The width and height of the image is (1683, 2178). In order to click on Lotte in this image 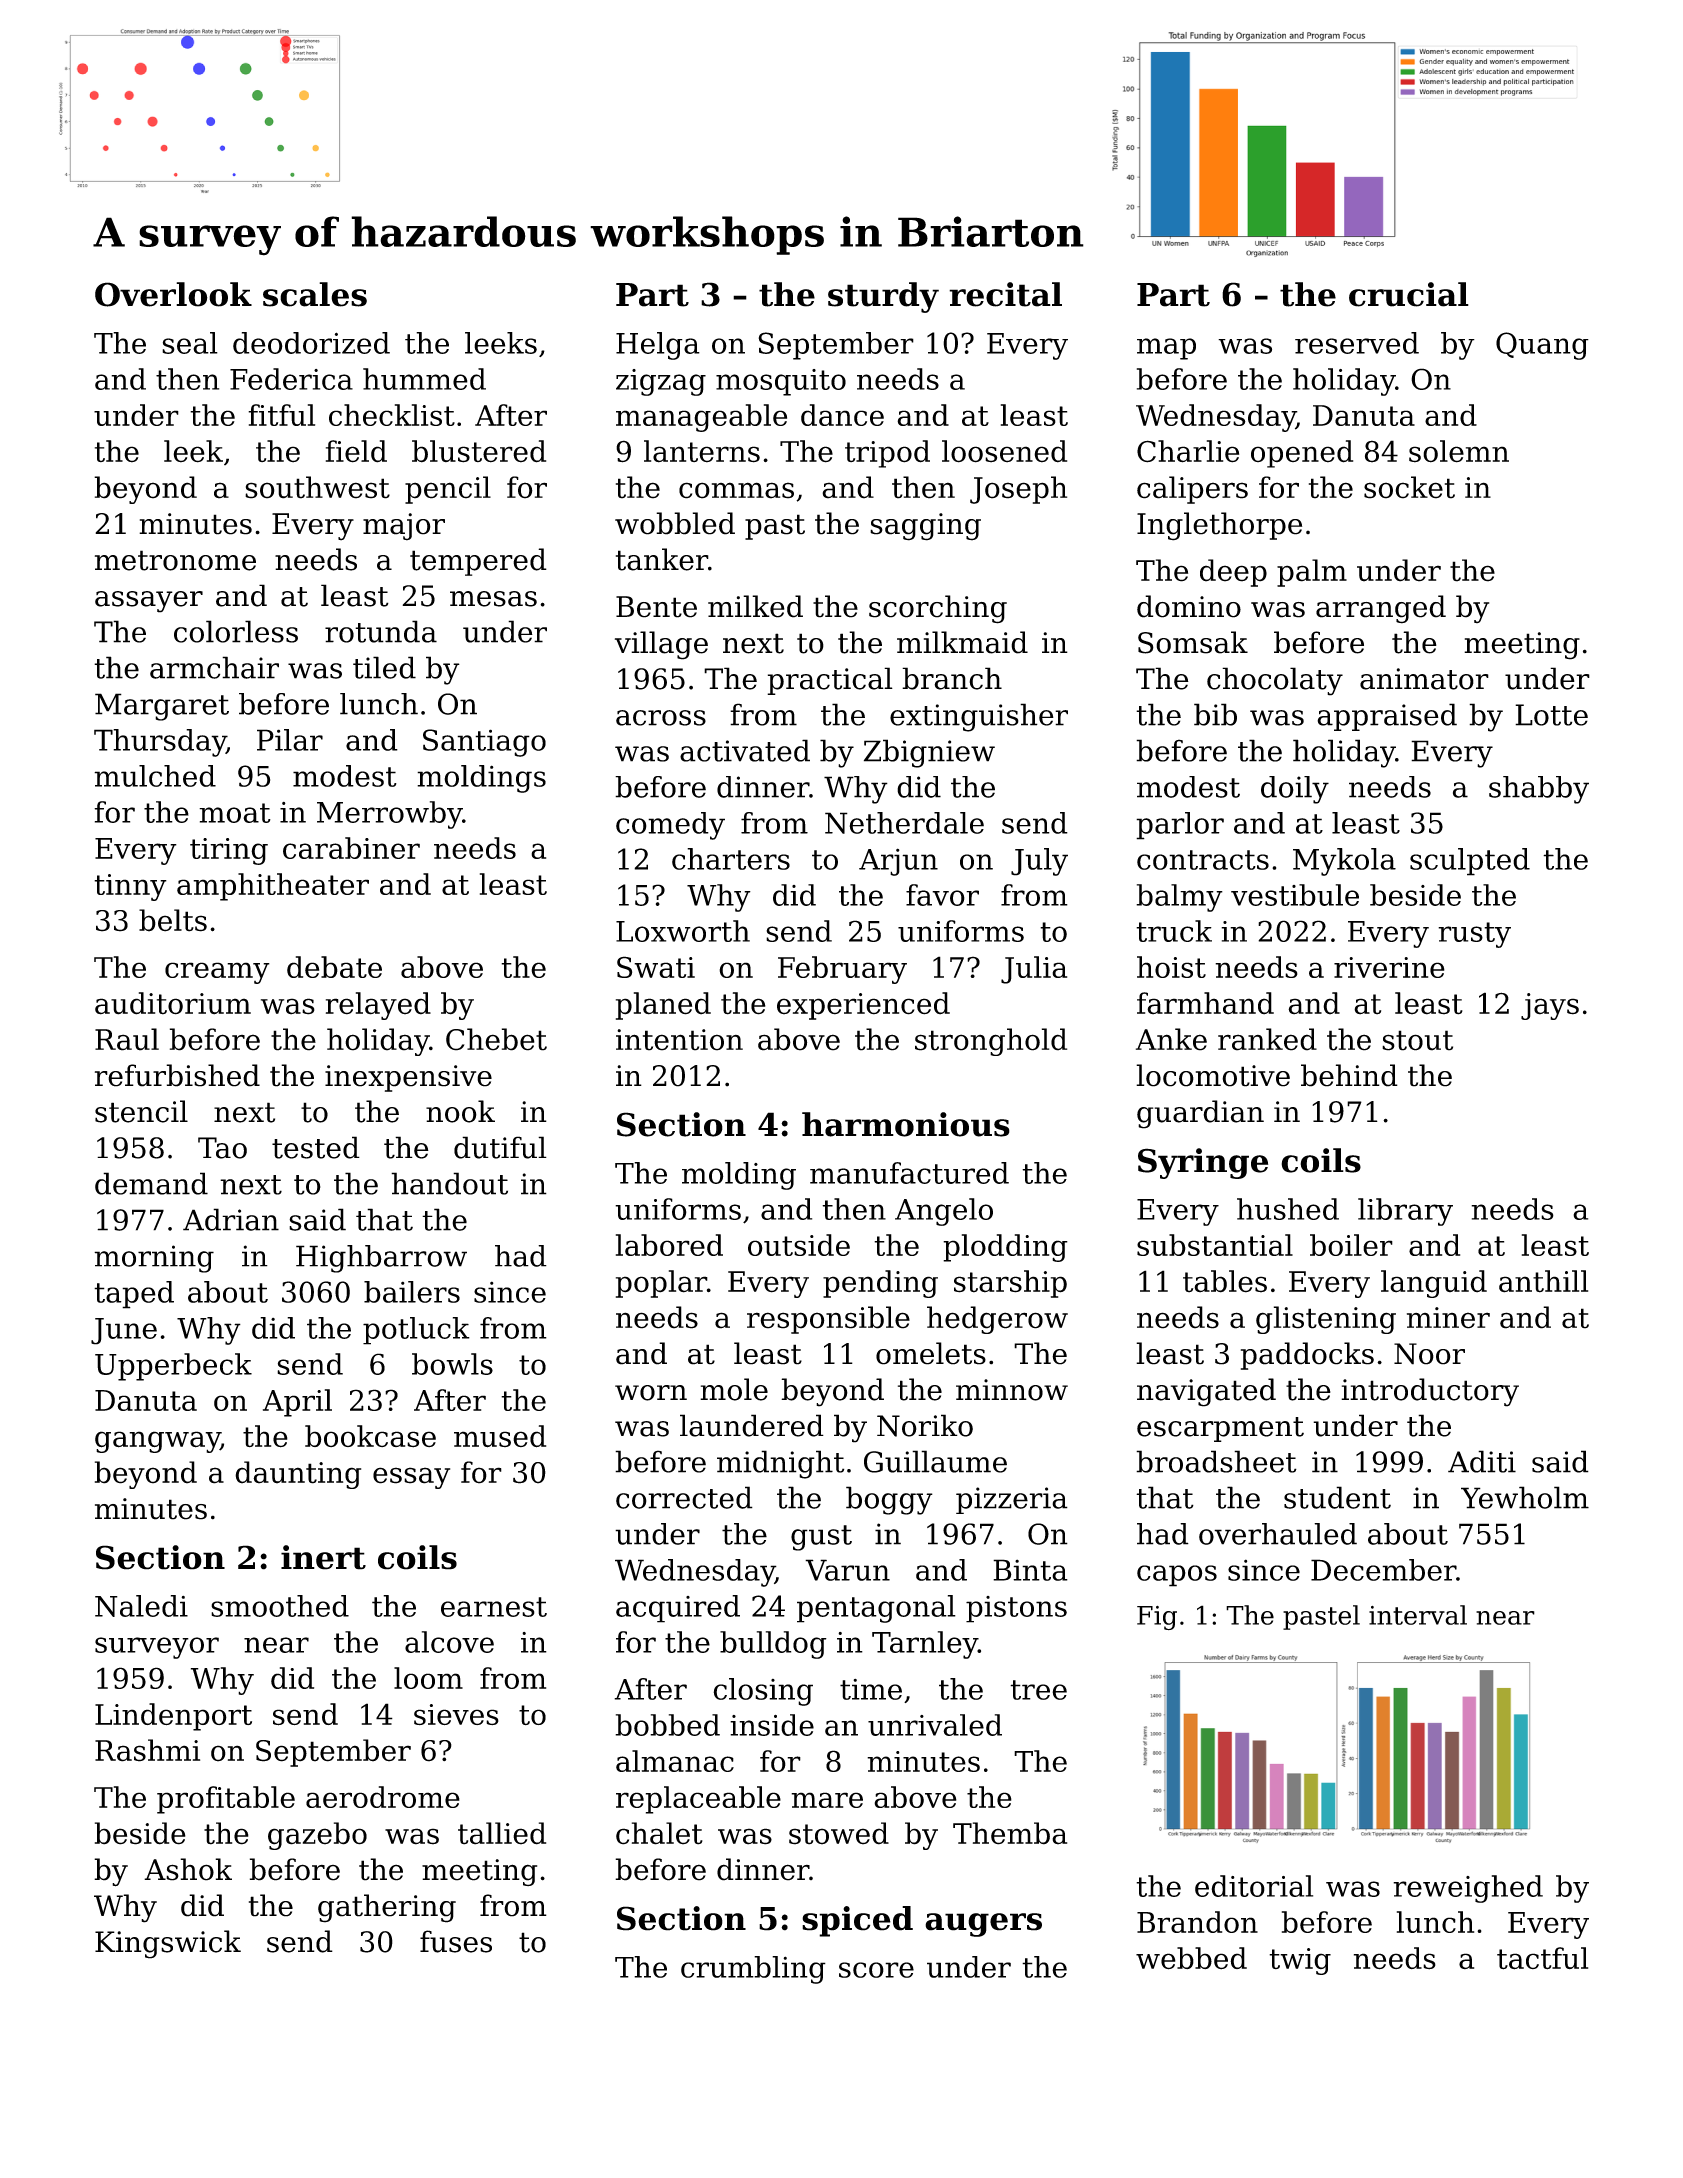, I will do `click(1551, 715)`.
